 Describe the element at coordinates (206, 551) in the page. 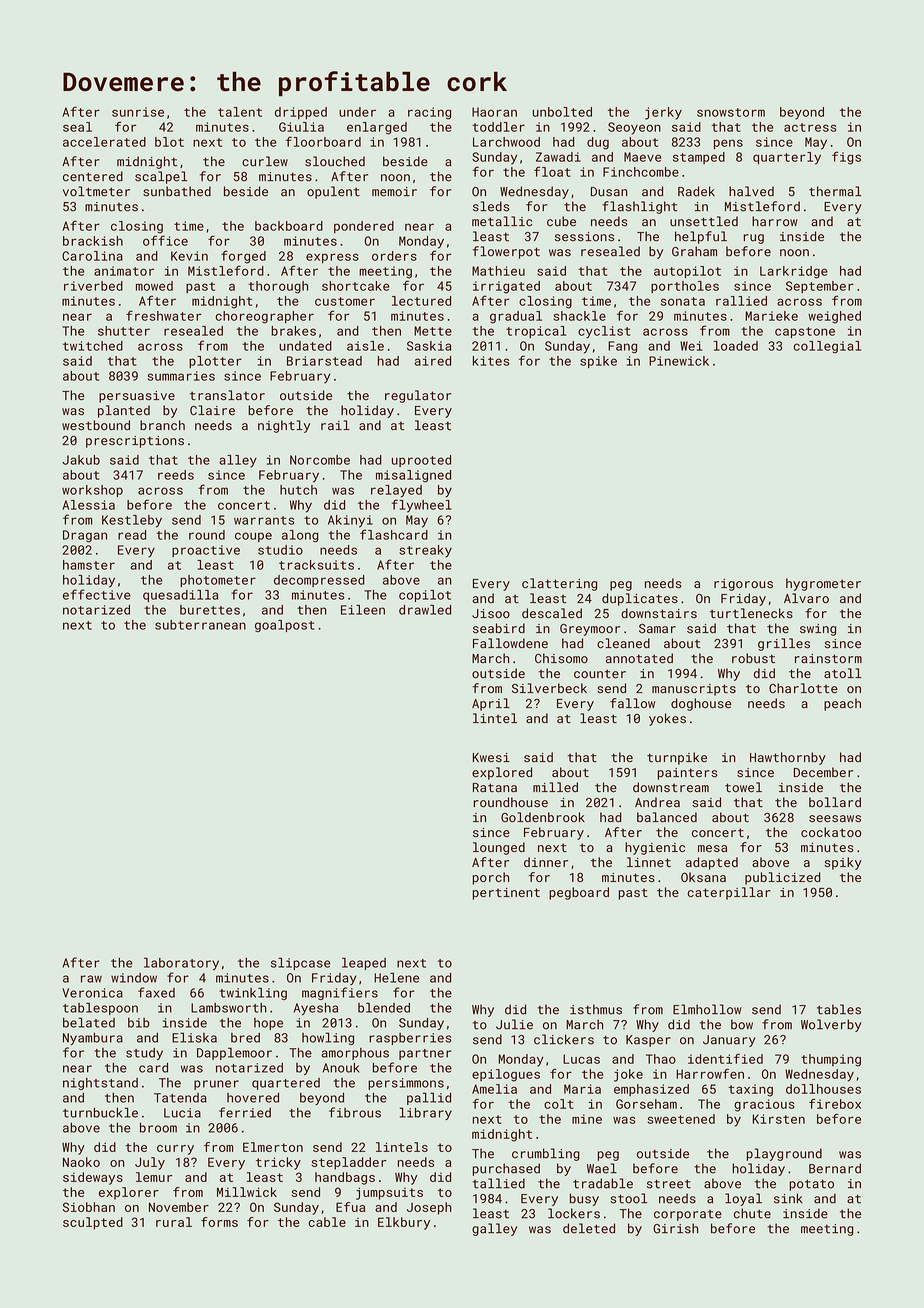

I see `proactive` at that location.
